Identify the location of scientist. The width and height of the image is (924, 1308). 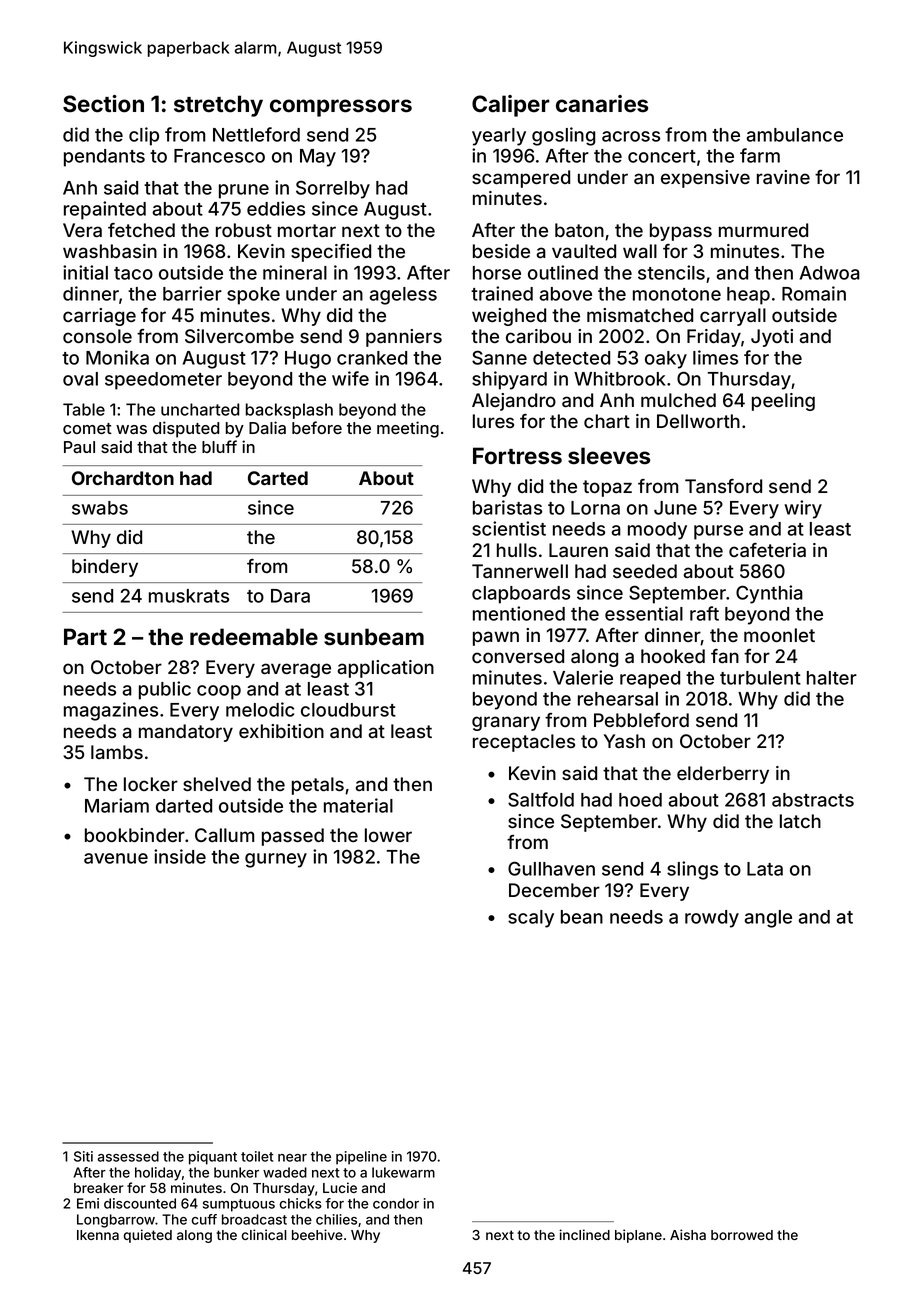
(509, 528).
